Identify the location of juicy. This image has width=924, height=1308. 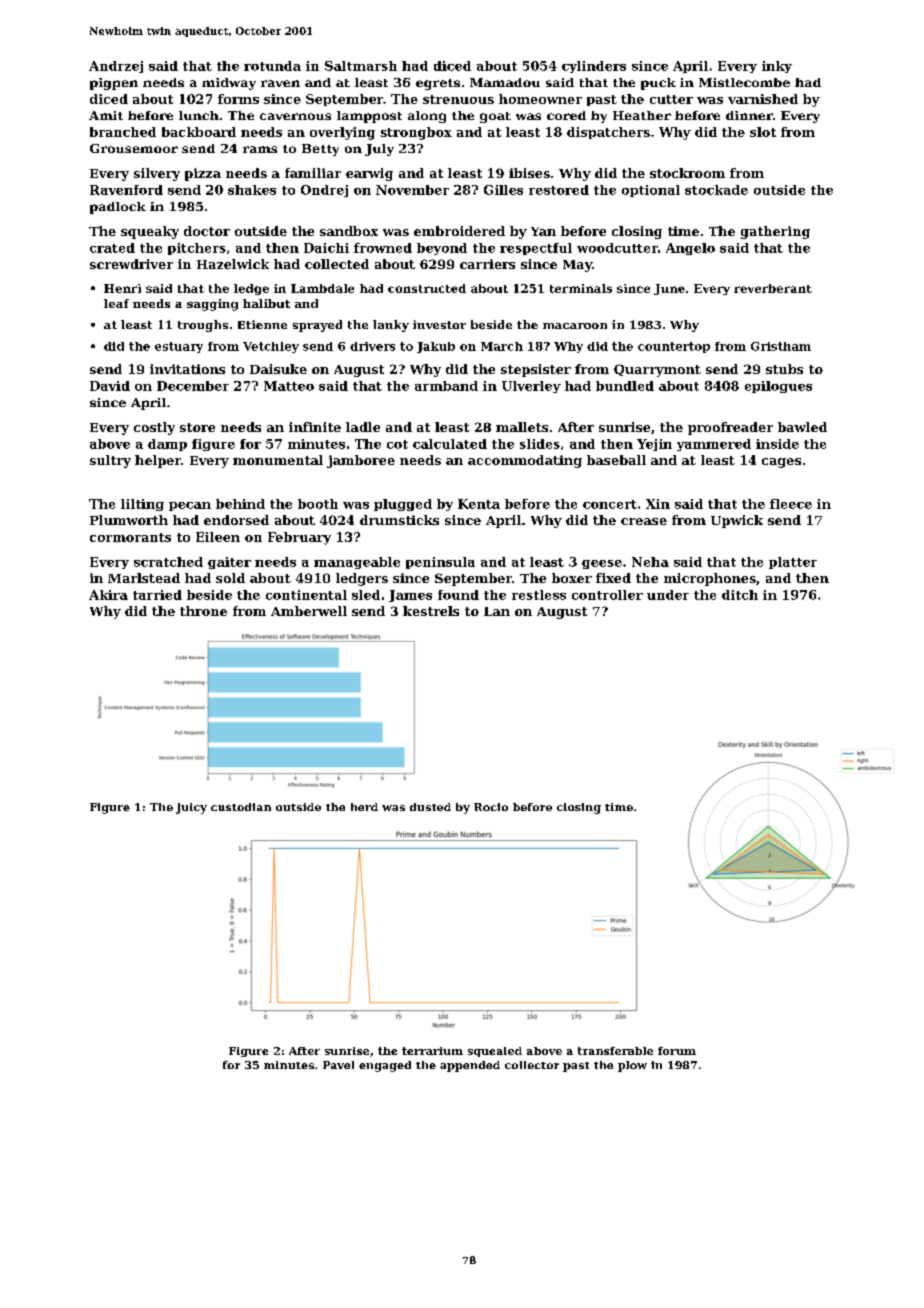
(191, 808).
